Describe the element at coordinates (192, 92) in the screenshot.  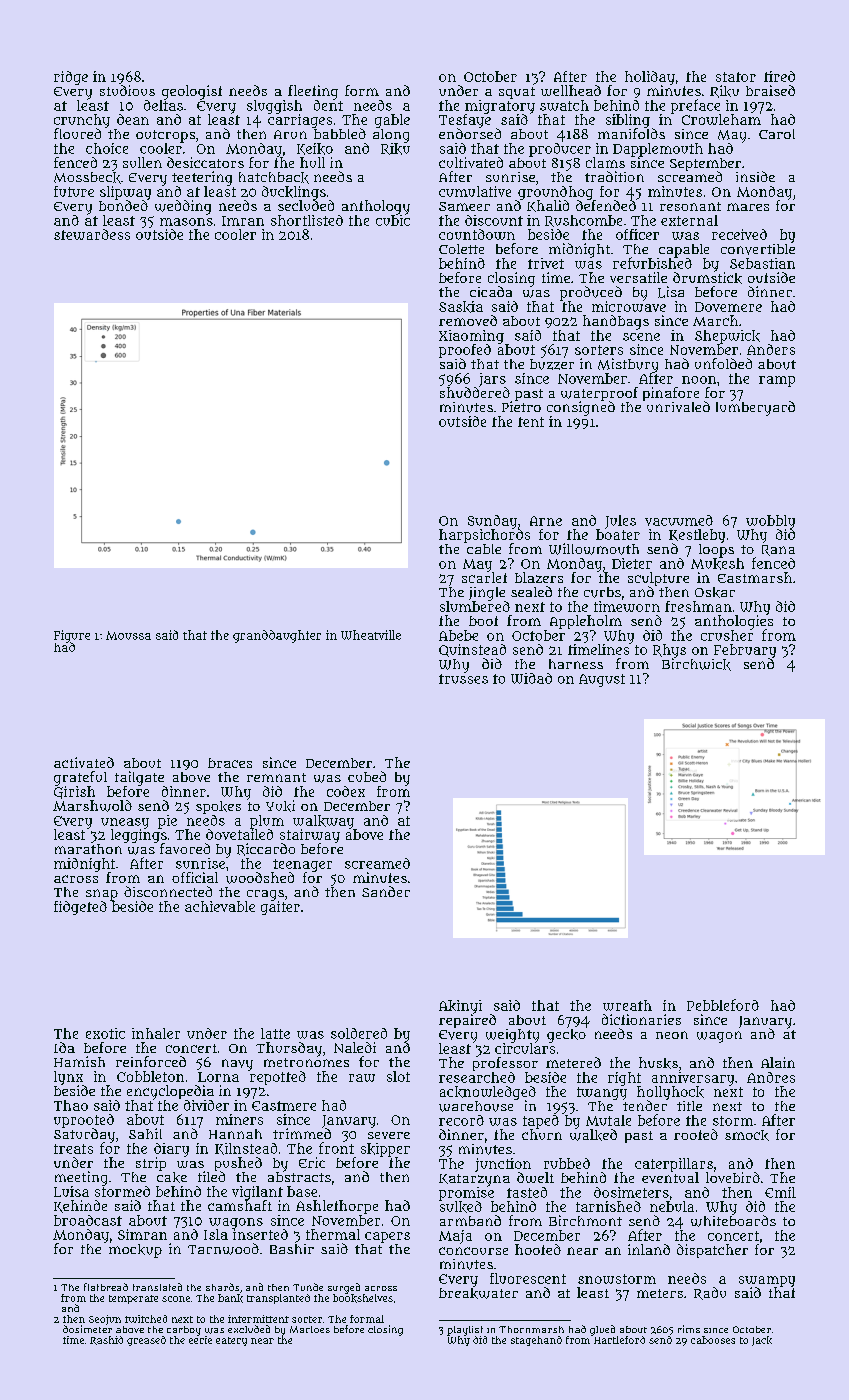
I see `geologist` at that location.
